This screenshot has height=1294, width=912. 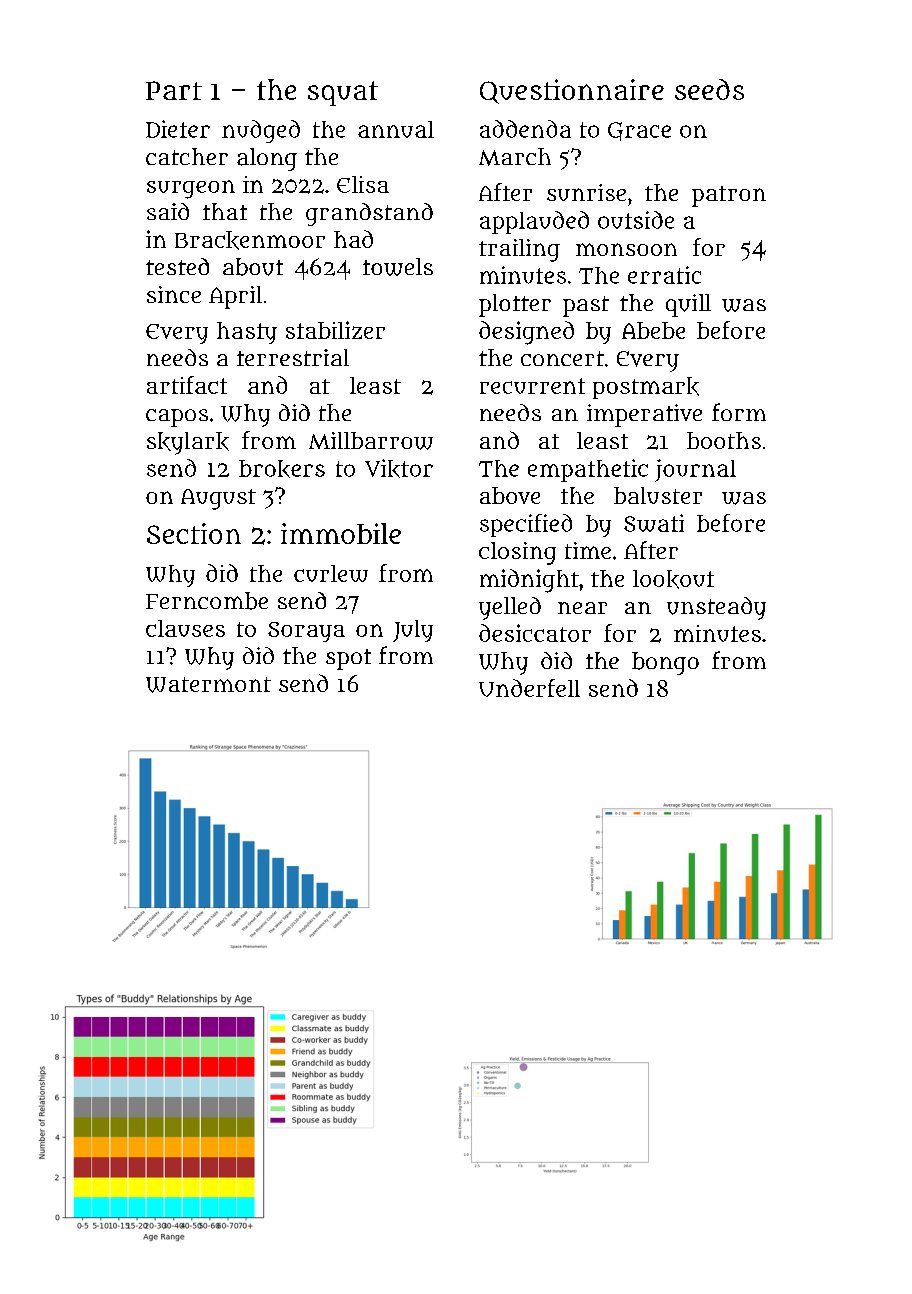 I want to click on seeds, so click(x=709, y=89).
